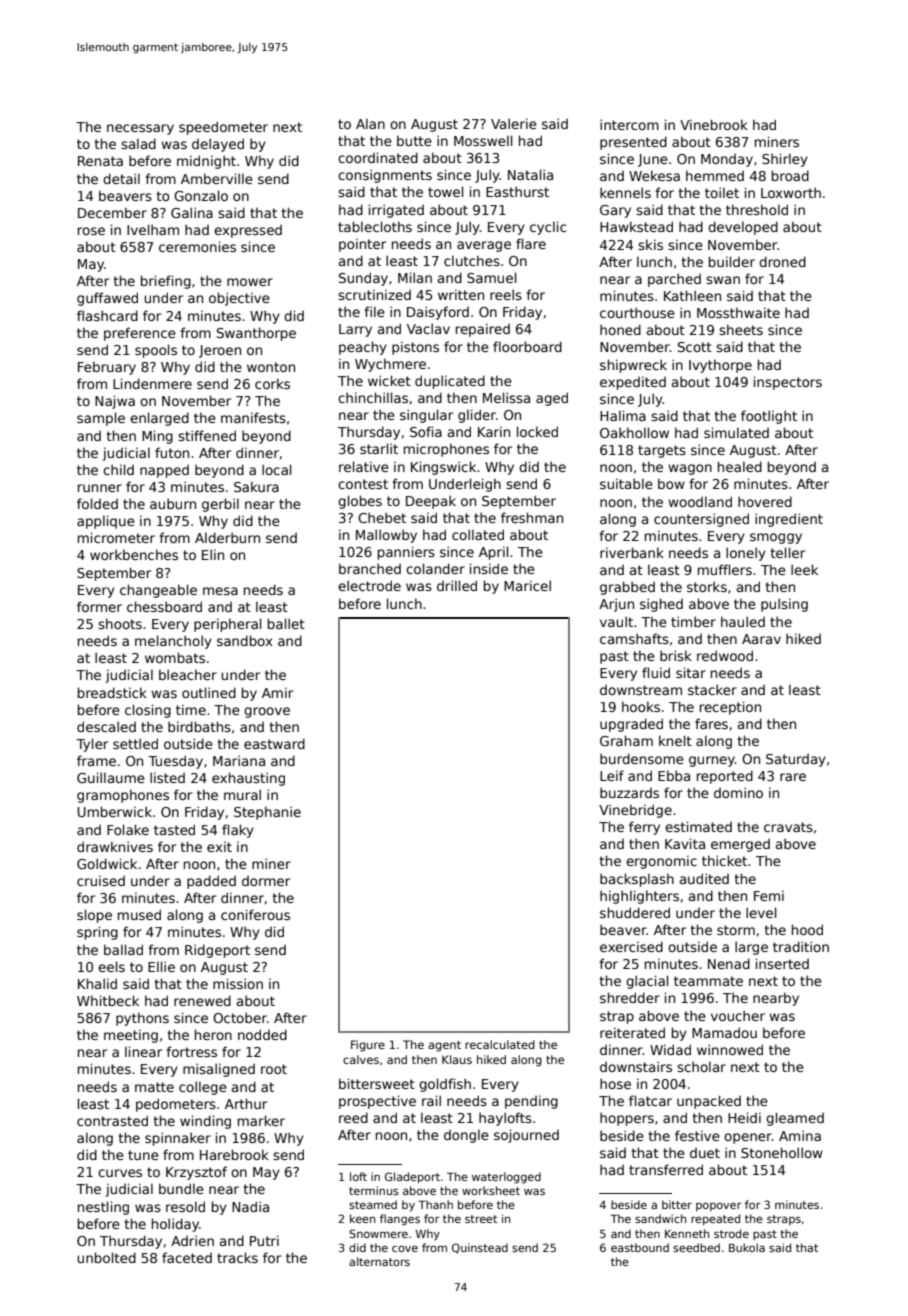  I want to click on Vinebrook, so click(714, 124).
